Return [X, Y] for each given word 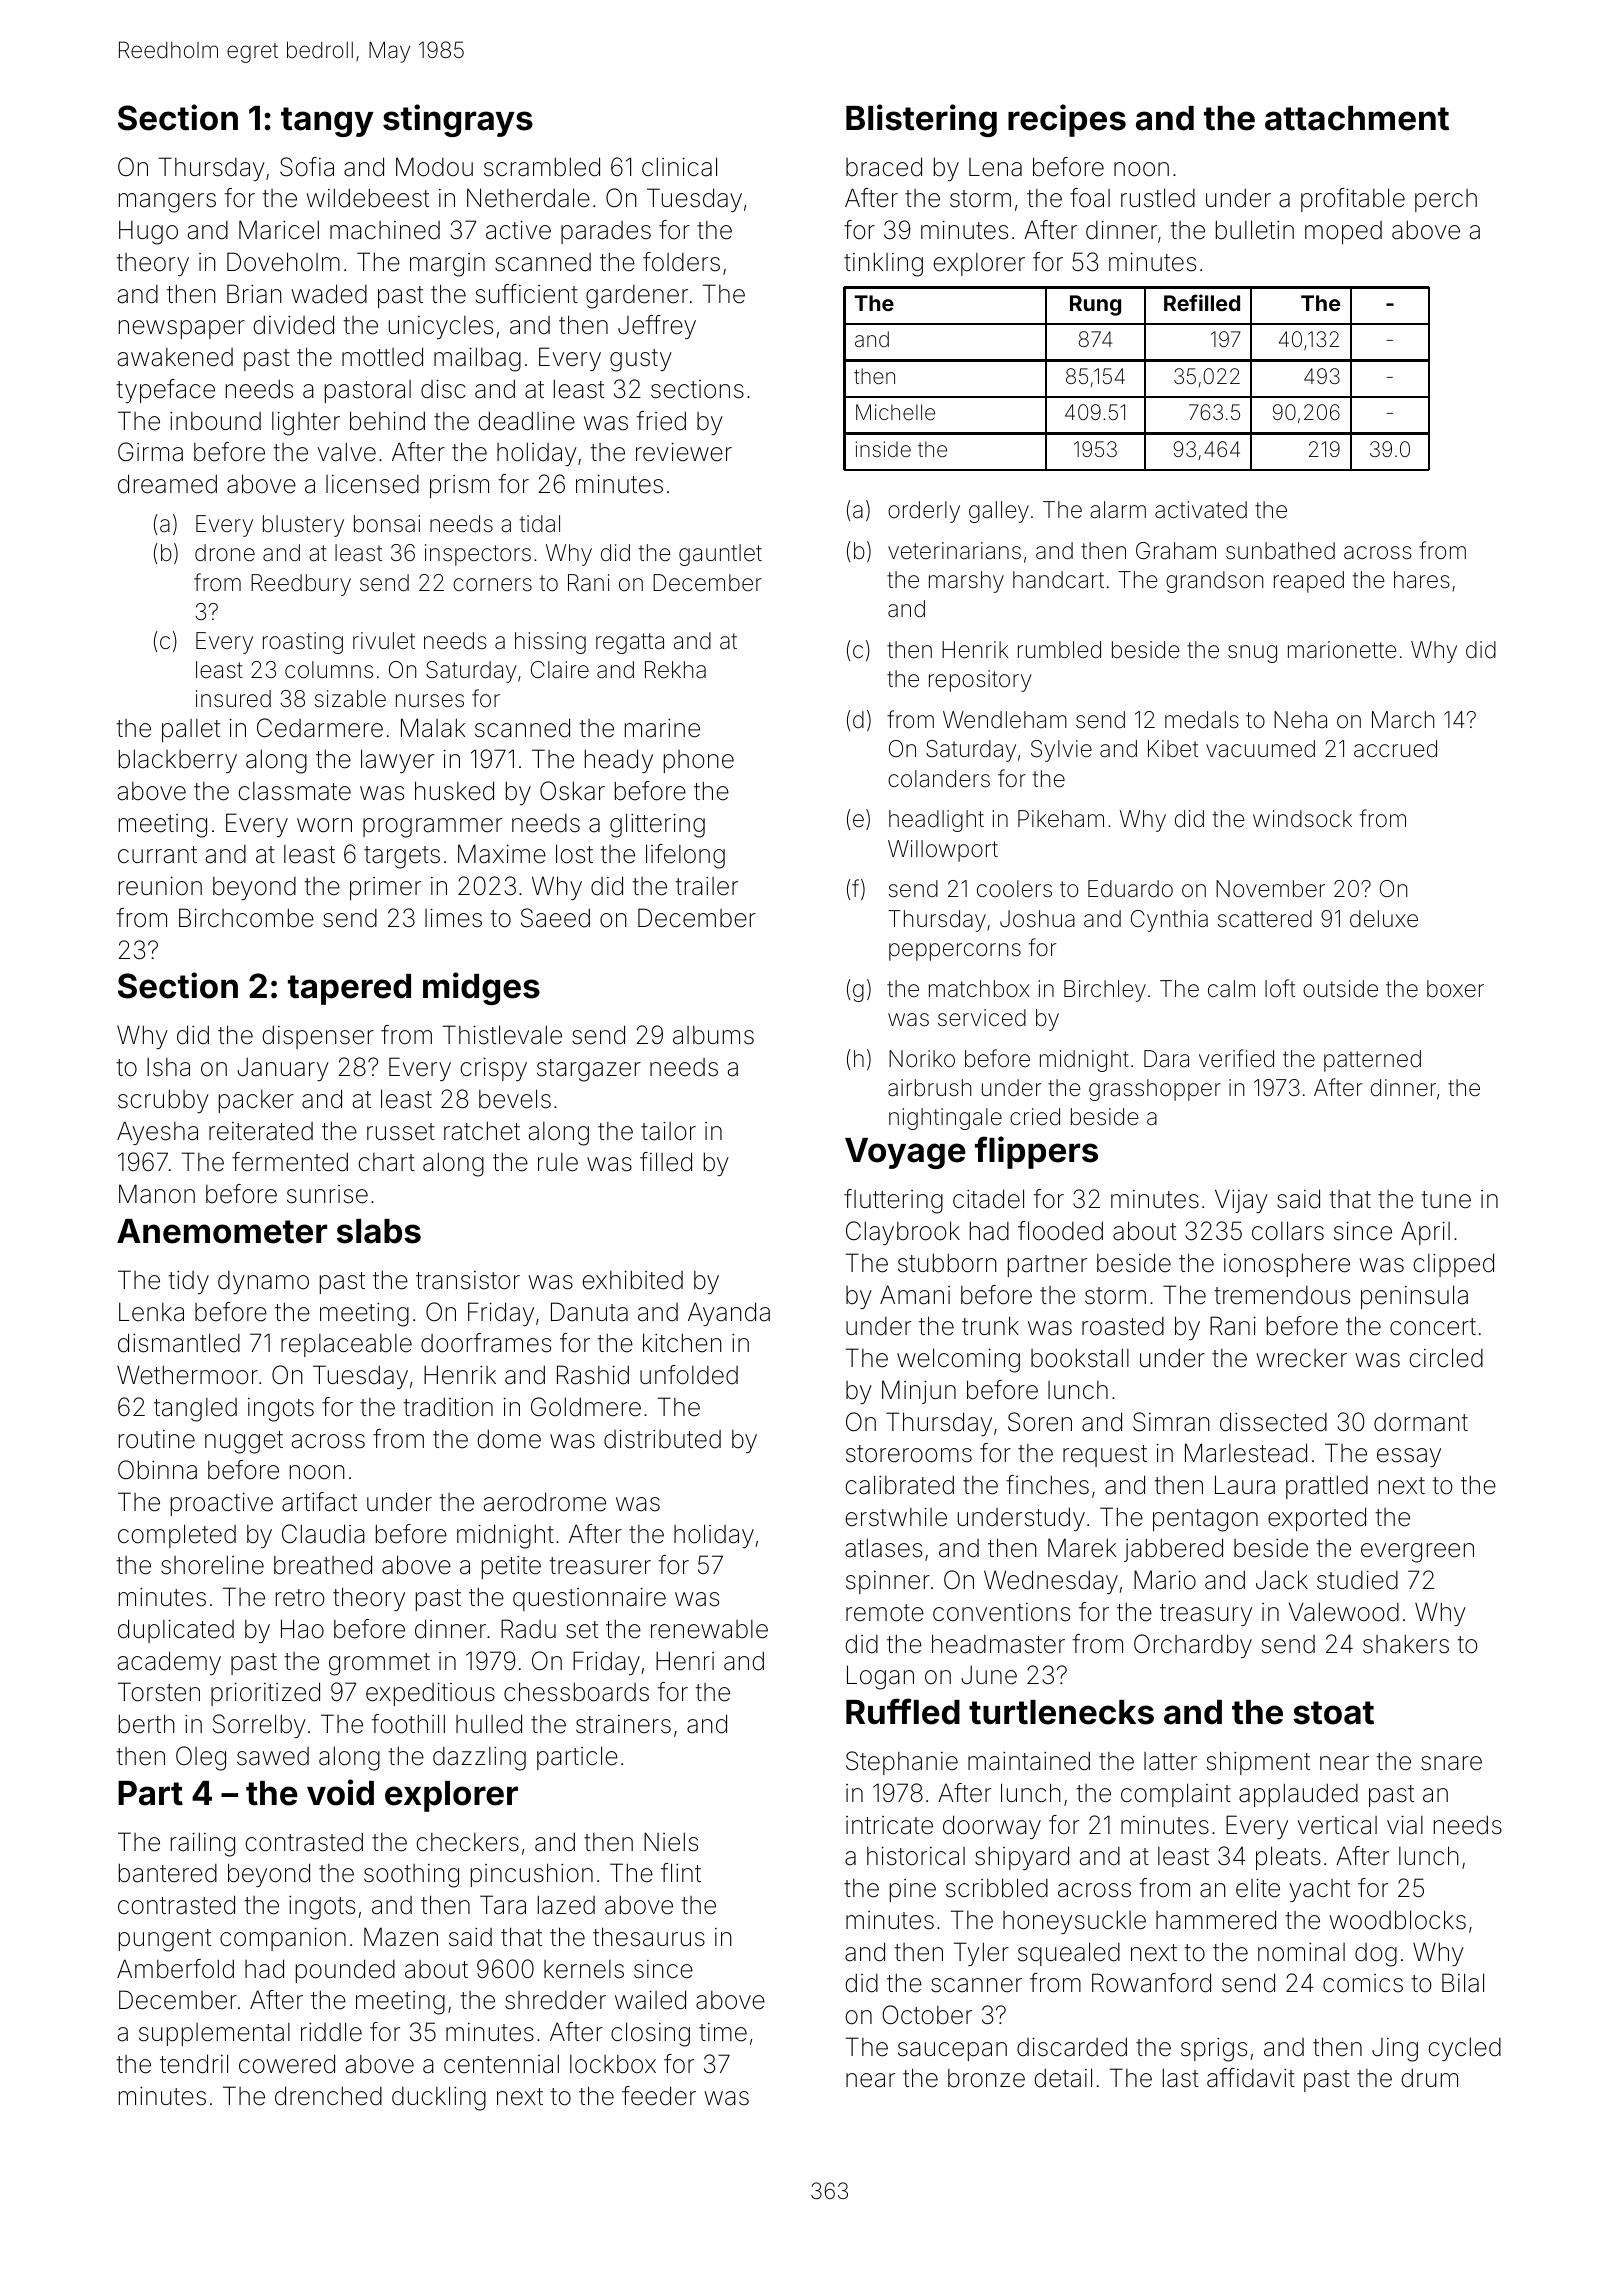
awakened [175, 357]
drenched [328, 2096]
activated [1201, 510]
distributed [662, 1439]
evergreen [1417, 1553]
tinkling [883, 264]
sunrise [327, 1194]
